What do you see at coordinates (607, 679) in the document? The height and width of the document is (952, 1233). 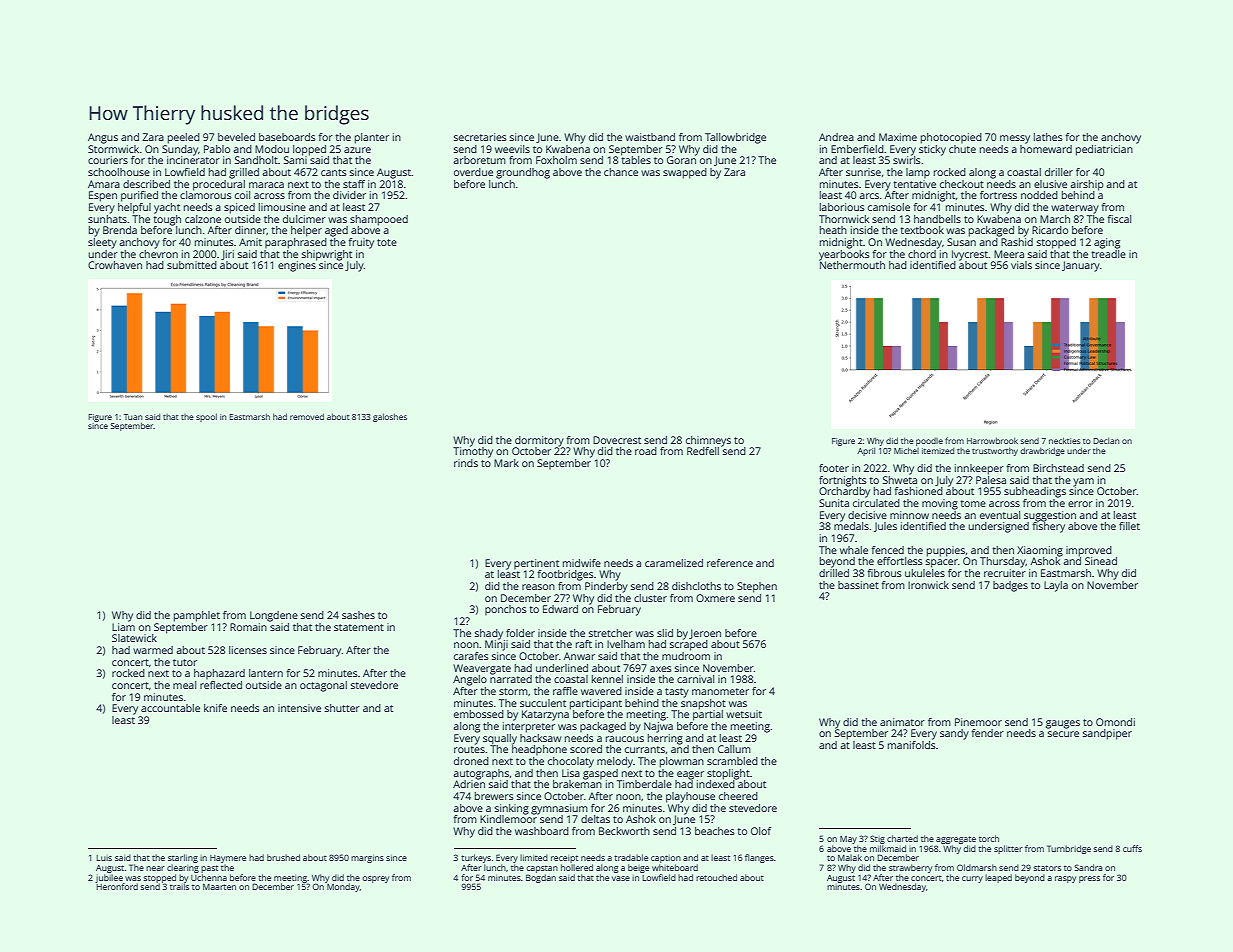 I see `kennel` at bounding box center [607, 679].
